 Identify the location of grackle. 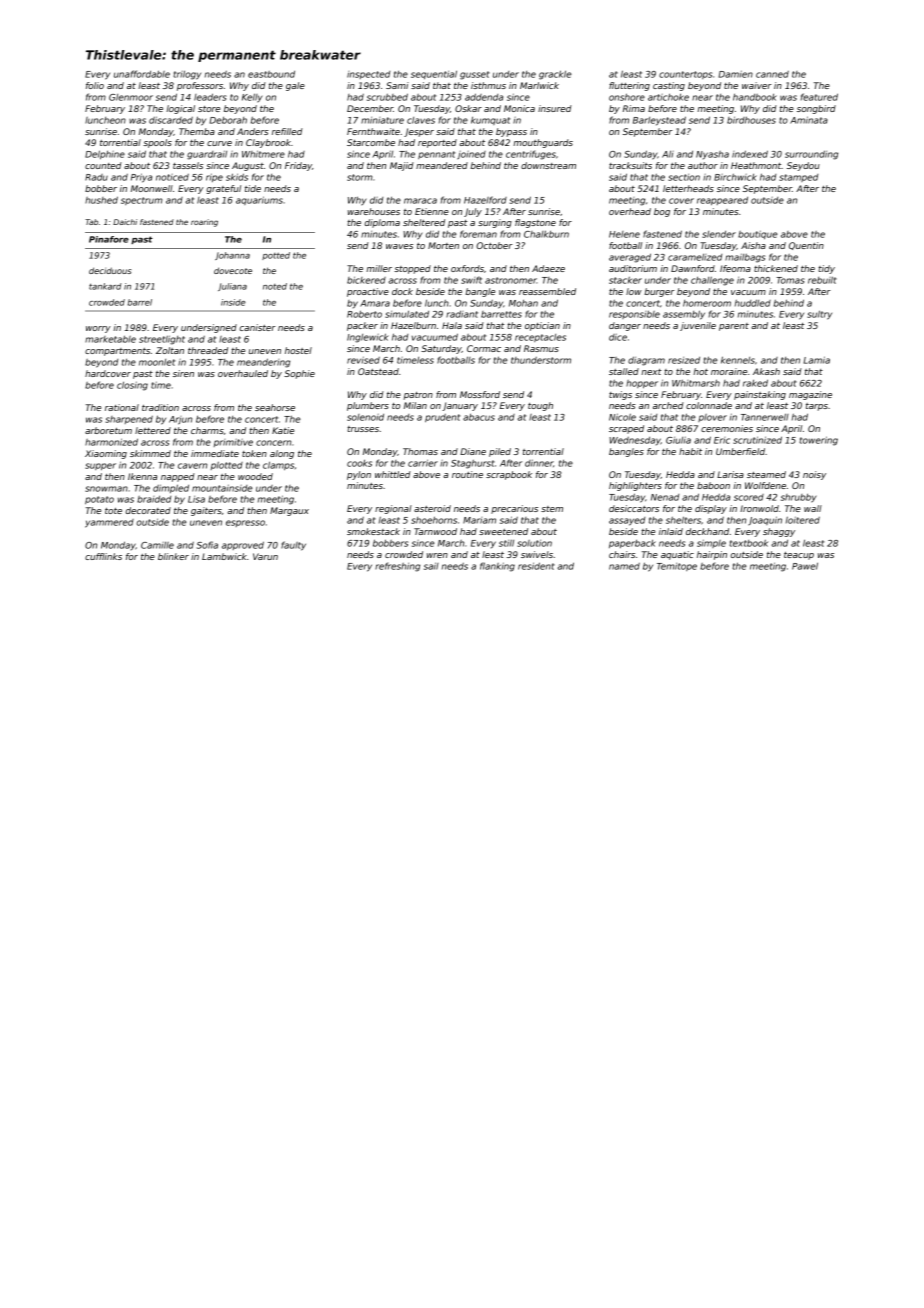
(555, 75).
